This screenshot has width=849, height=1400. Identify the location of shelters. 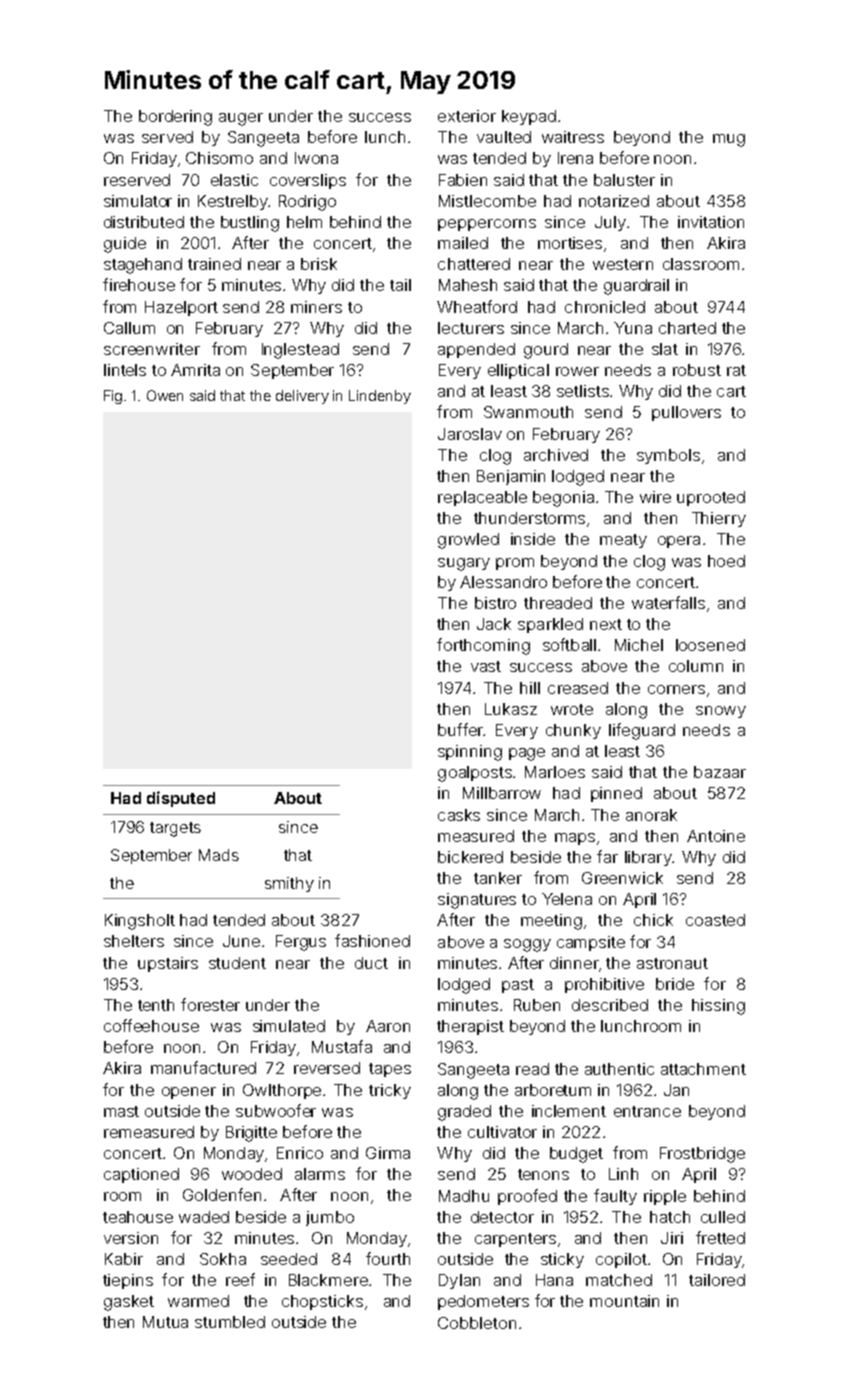
(134, 941).
